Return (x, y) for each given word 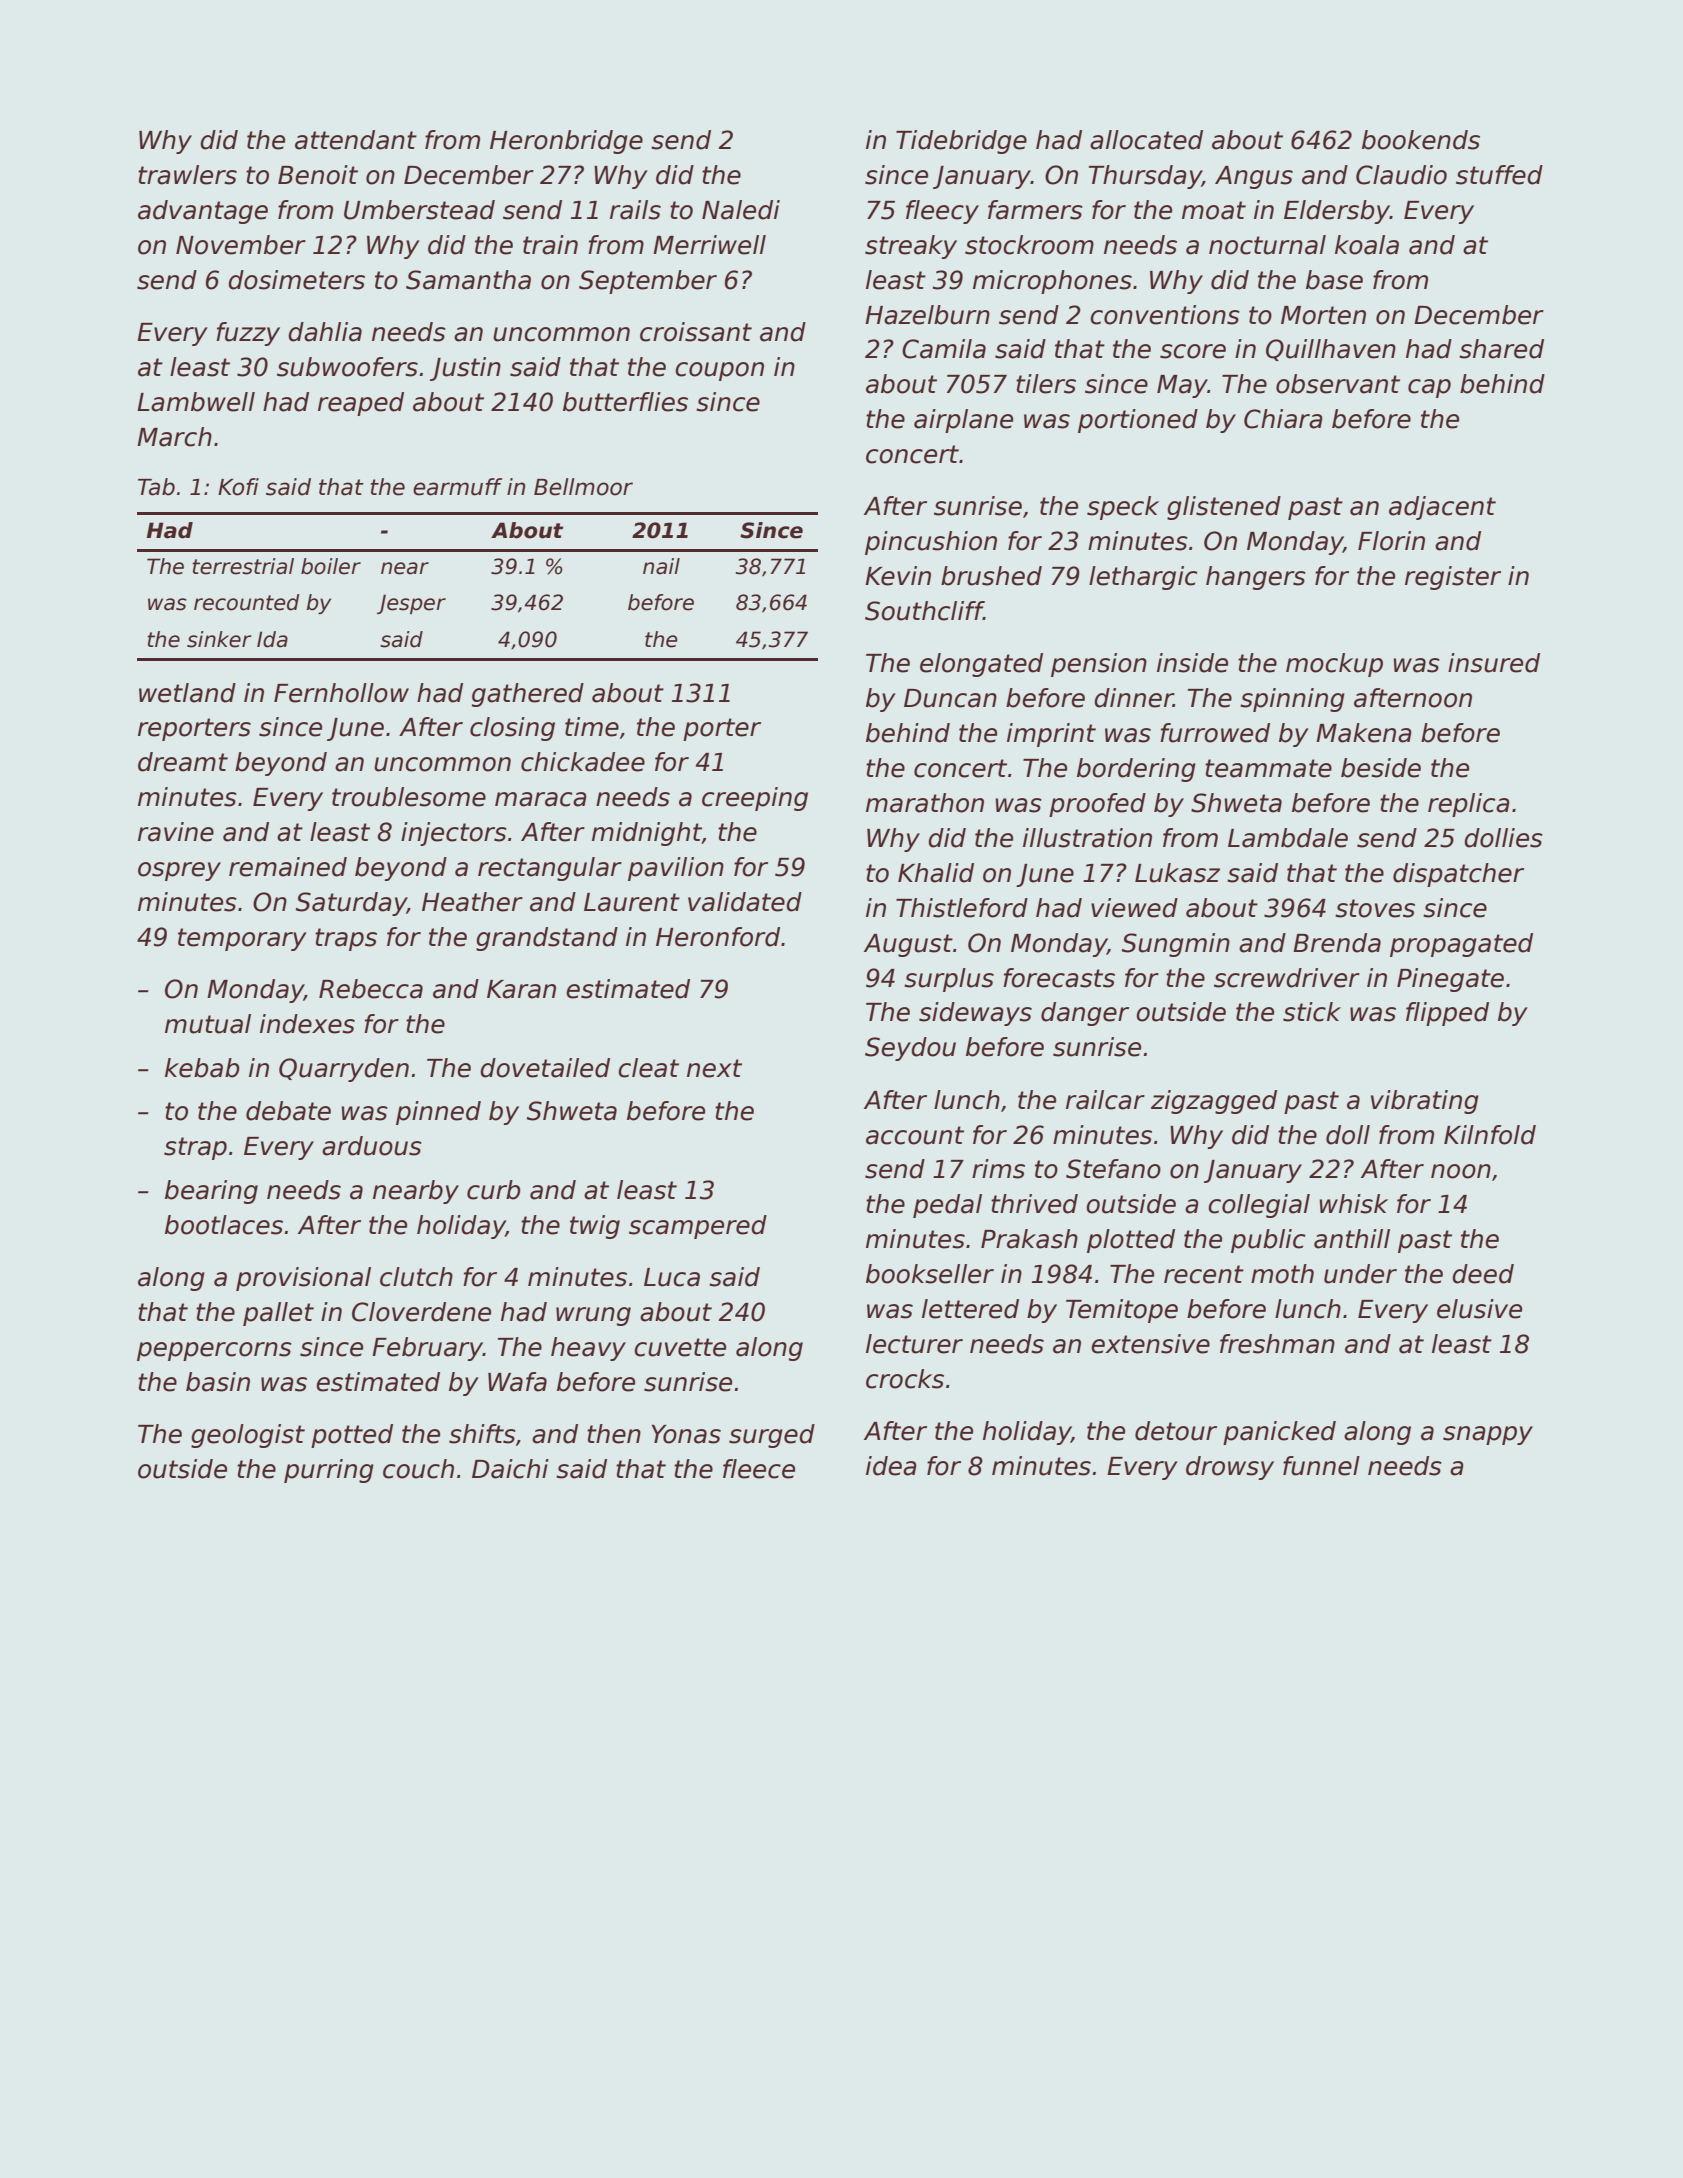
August (908, 945)
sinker (219, 639)
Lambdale (1288, 838)
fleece (759, 1469)
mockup (1334, 665)
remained (288, 867)
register (1453, 578)
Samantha (468, 280)
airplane (963, 421)
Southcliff (924, 611)
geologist (248, 1436)
